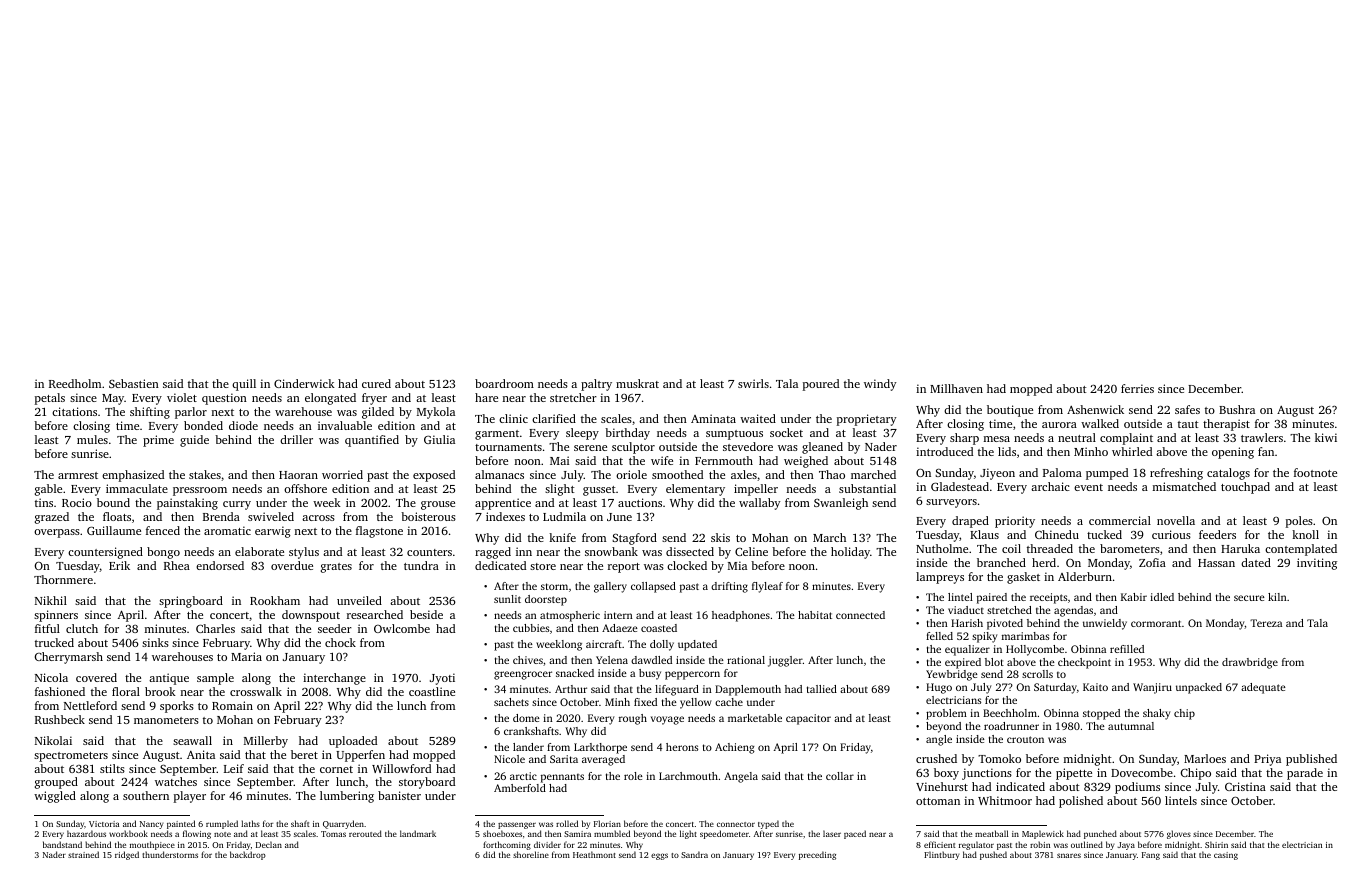  What do you see at coordinates (531, 628) in the document?
I see `cubbies` at bounding box center [531, 628].
